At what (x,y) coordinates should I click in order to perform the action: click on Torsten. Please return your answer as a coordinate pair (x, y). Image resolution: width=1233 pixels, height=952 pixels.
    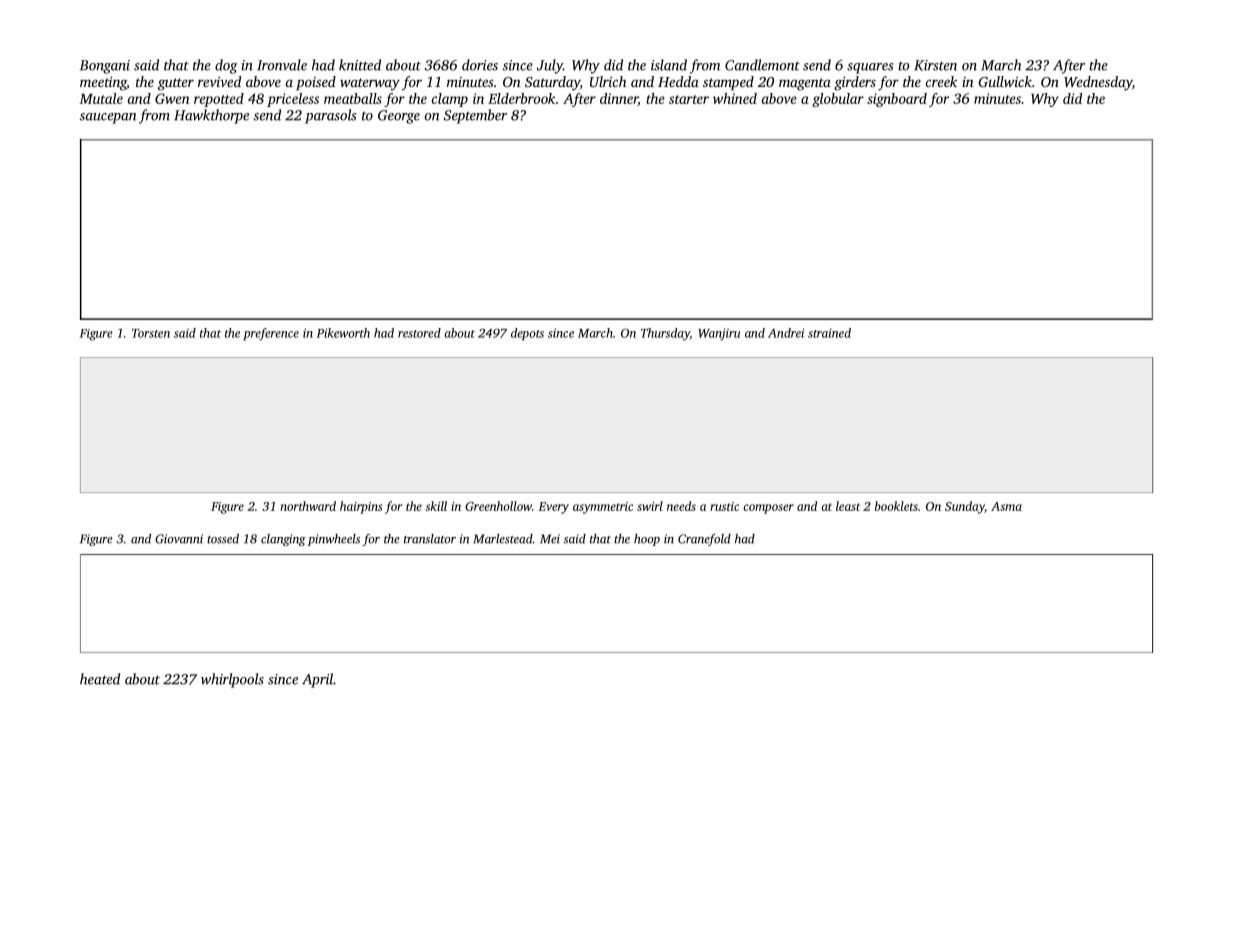
    Looking at the image, I should click on (151, 333).
